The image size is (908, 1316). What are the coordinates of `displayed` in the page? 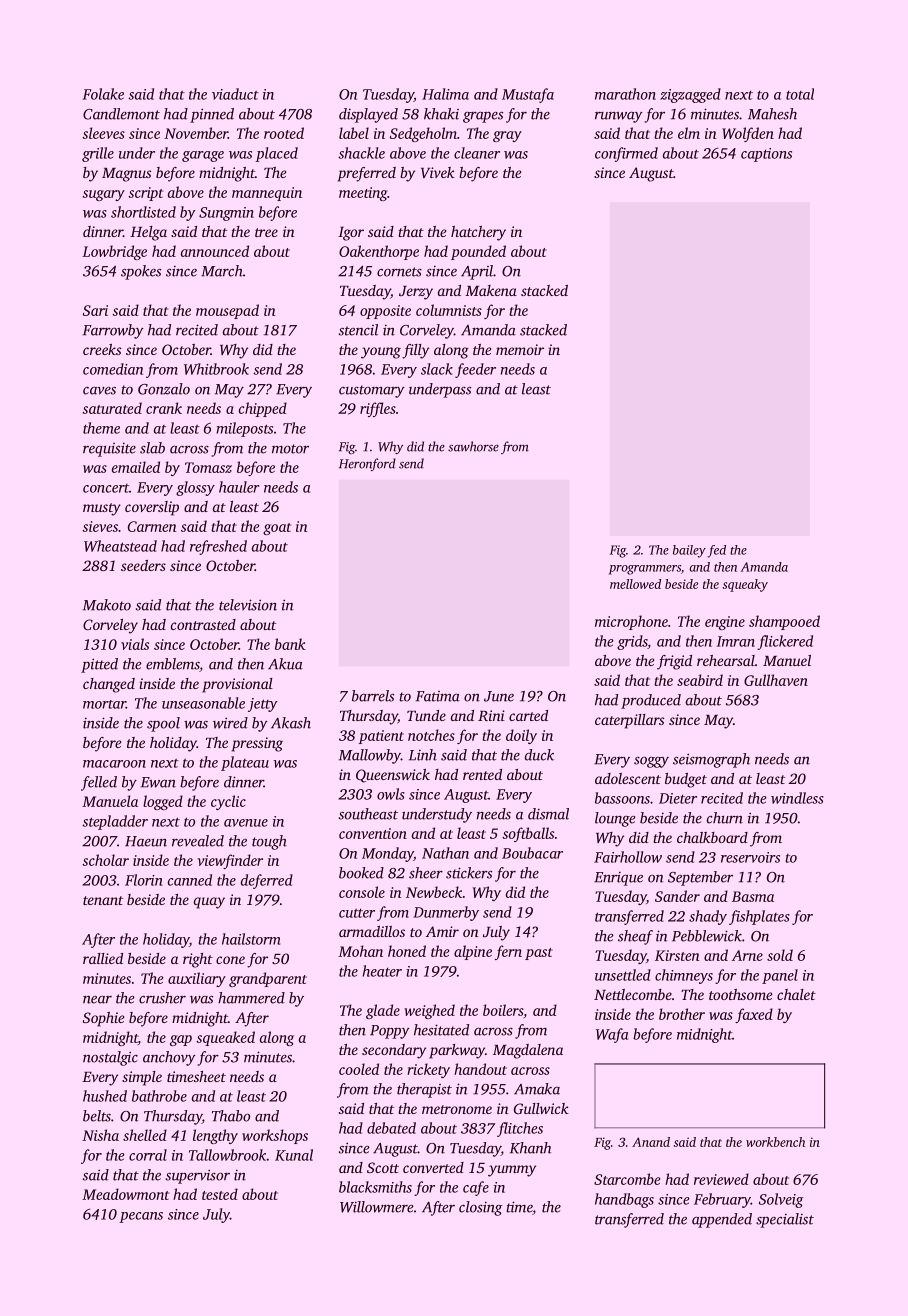 It's located at (368, 115).
